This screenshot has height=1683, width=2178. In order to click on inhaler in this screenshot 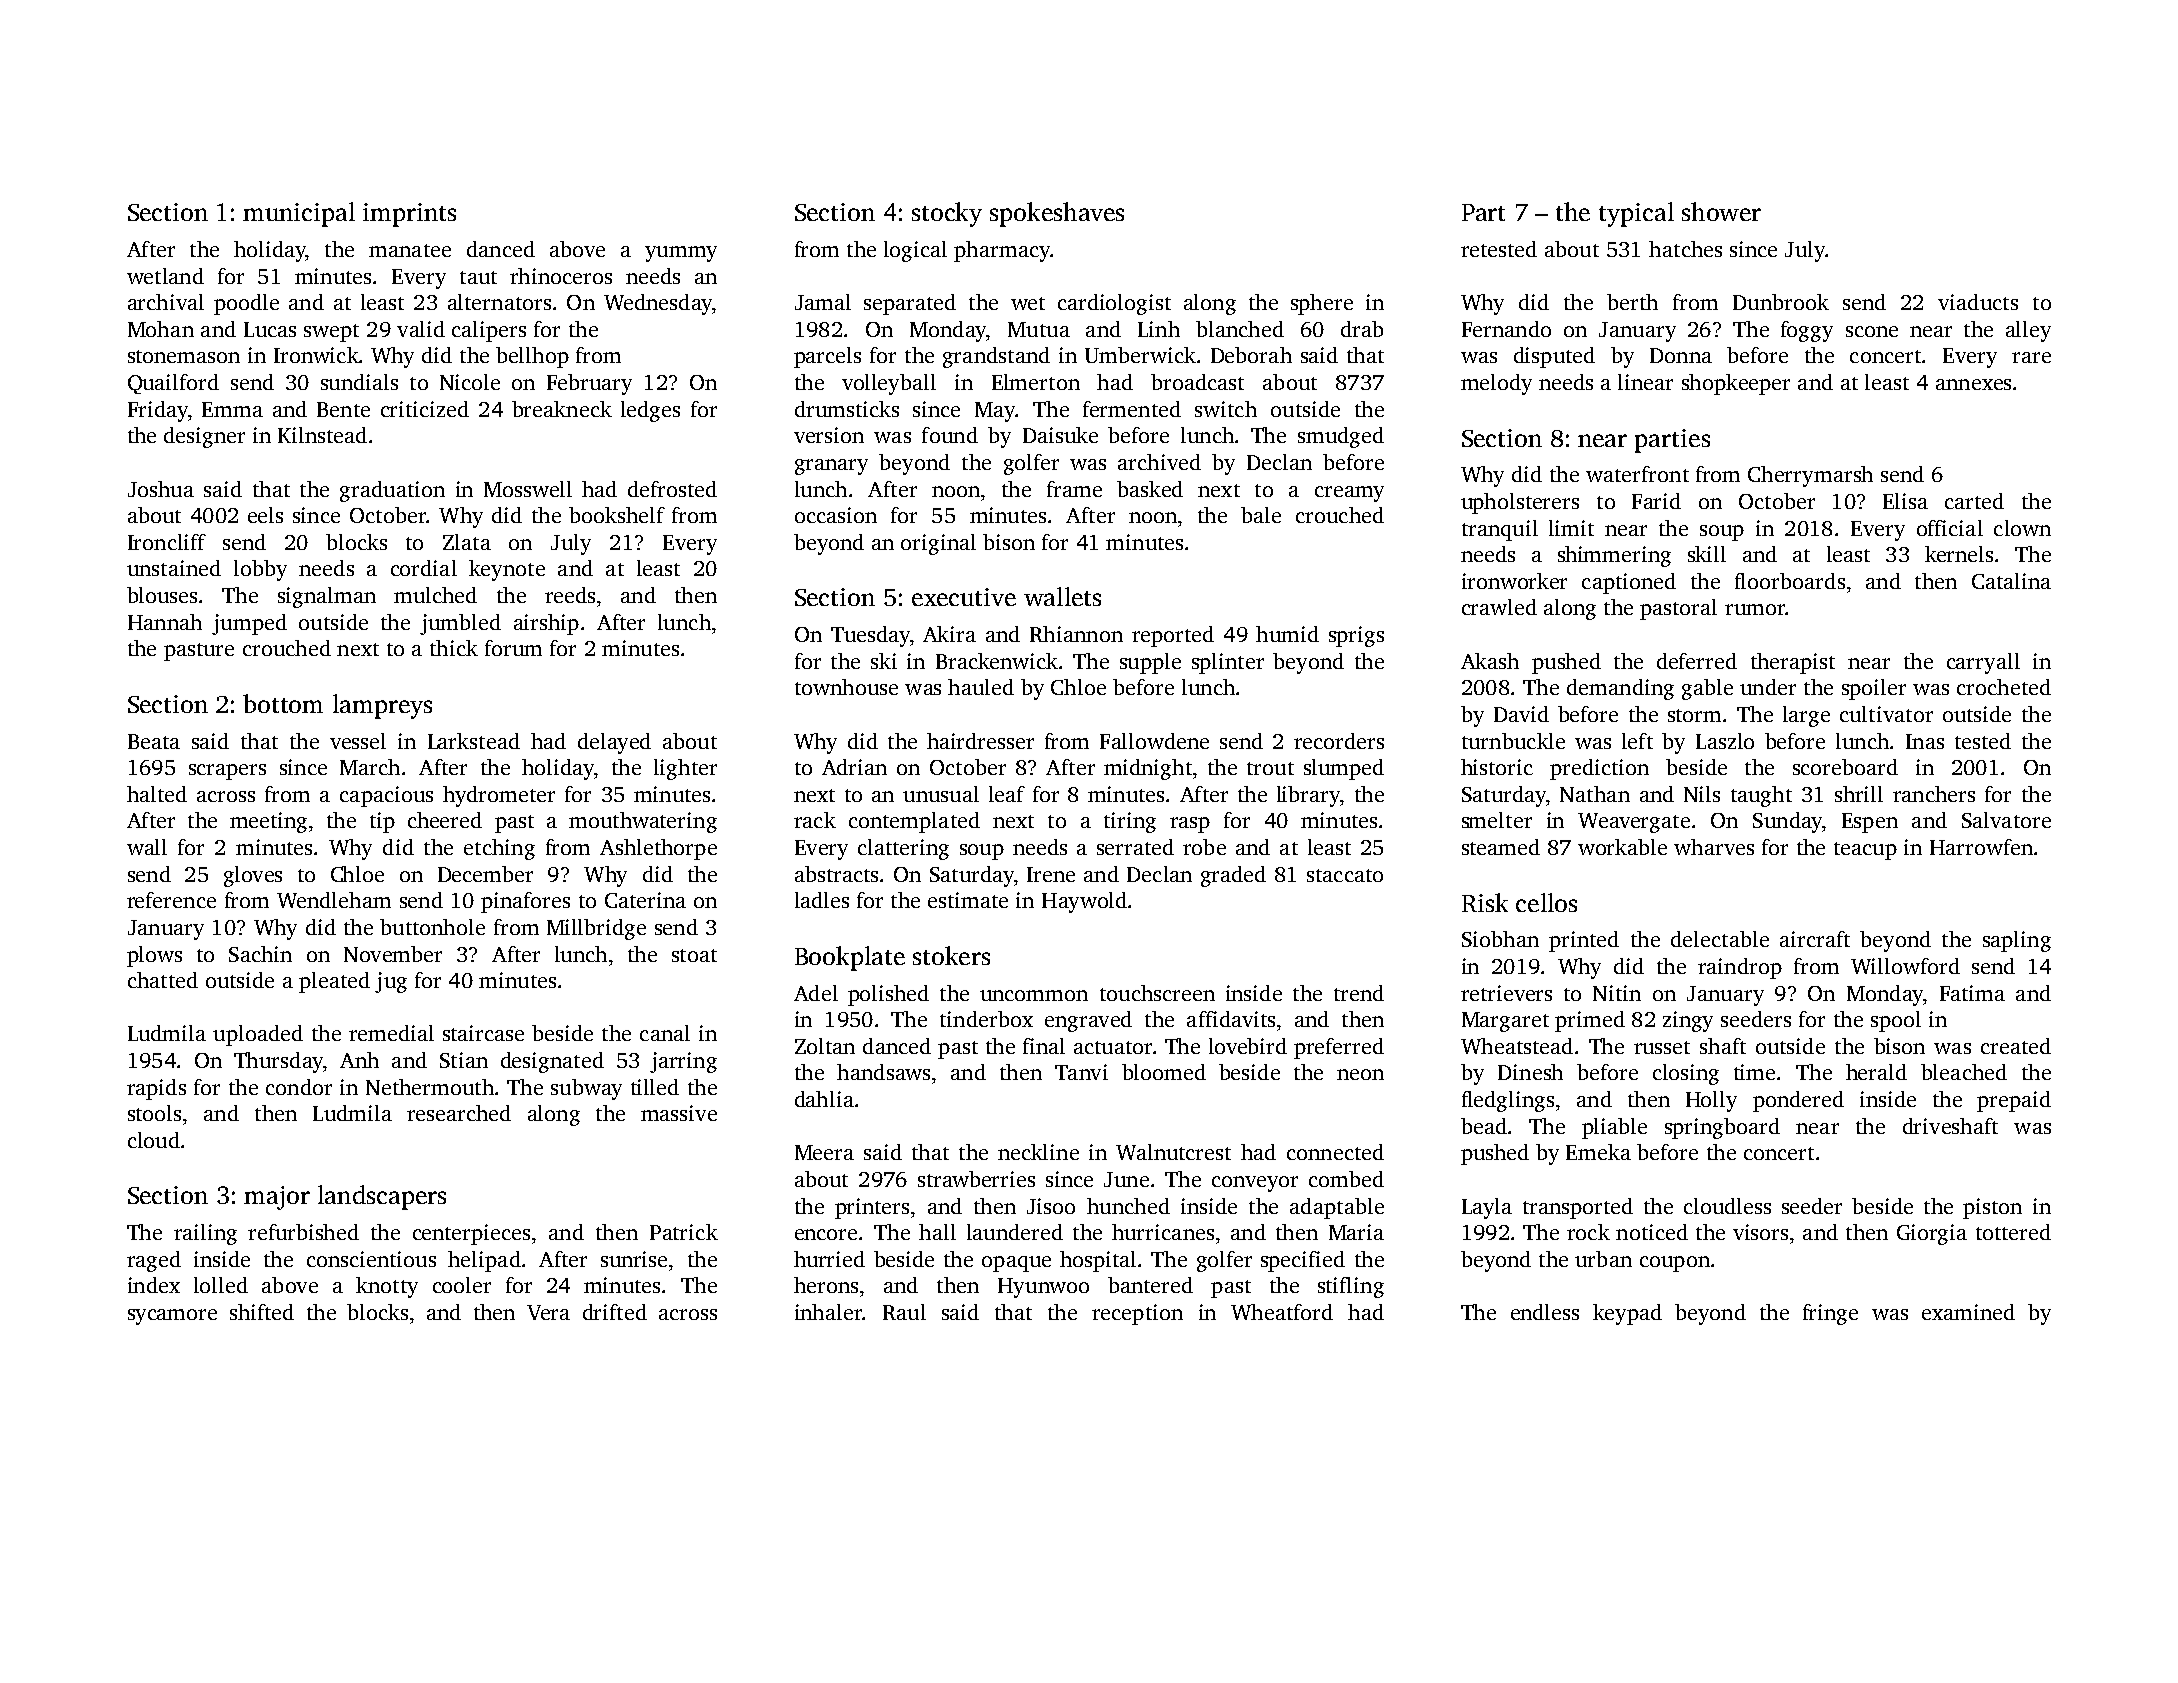, I will do `click(828, 1312)`.
